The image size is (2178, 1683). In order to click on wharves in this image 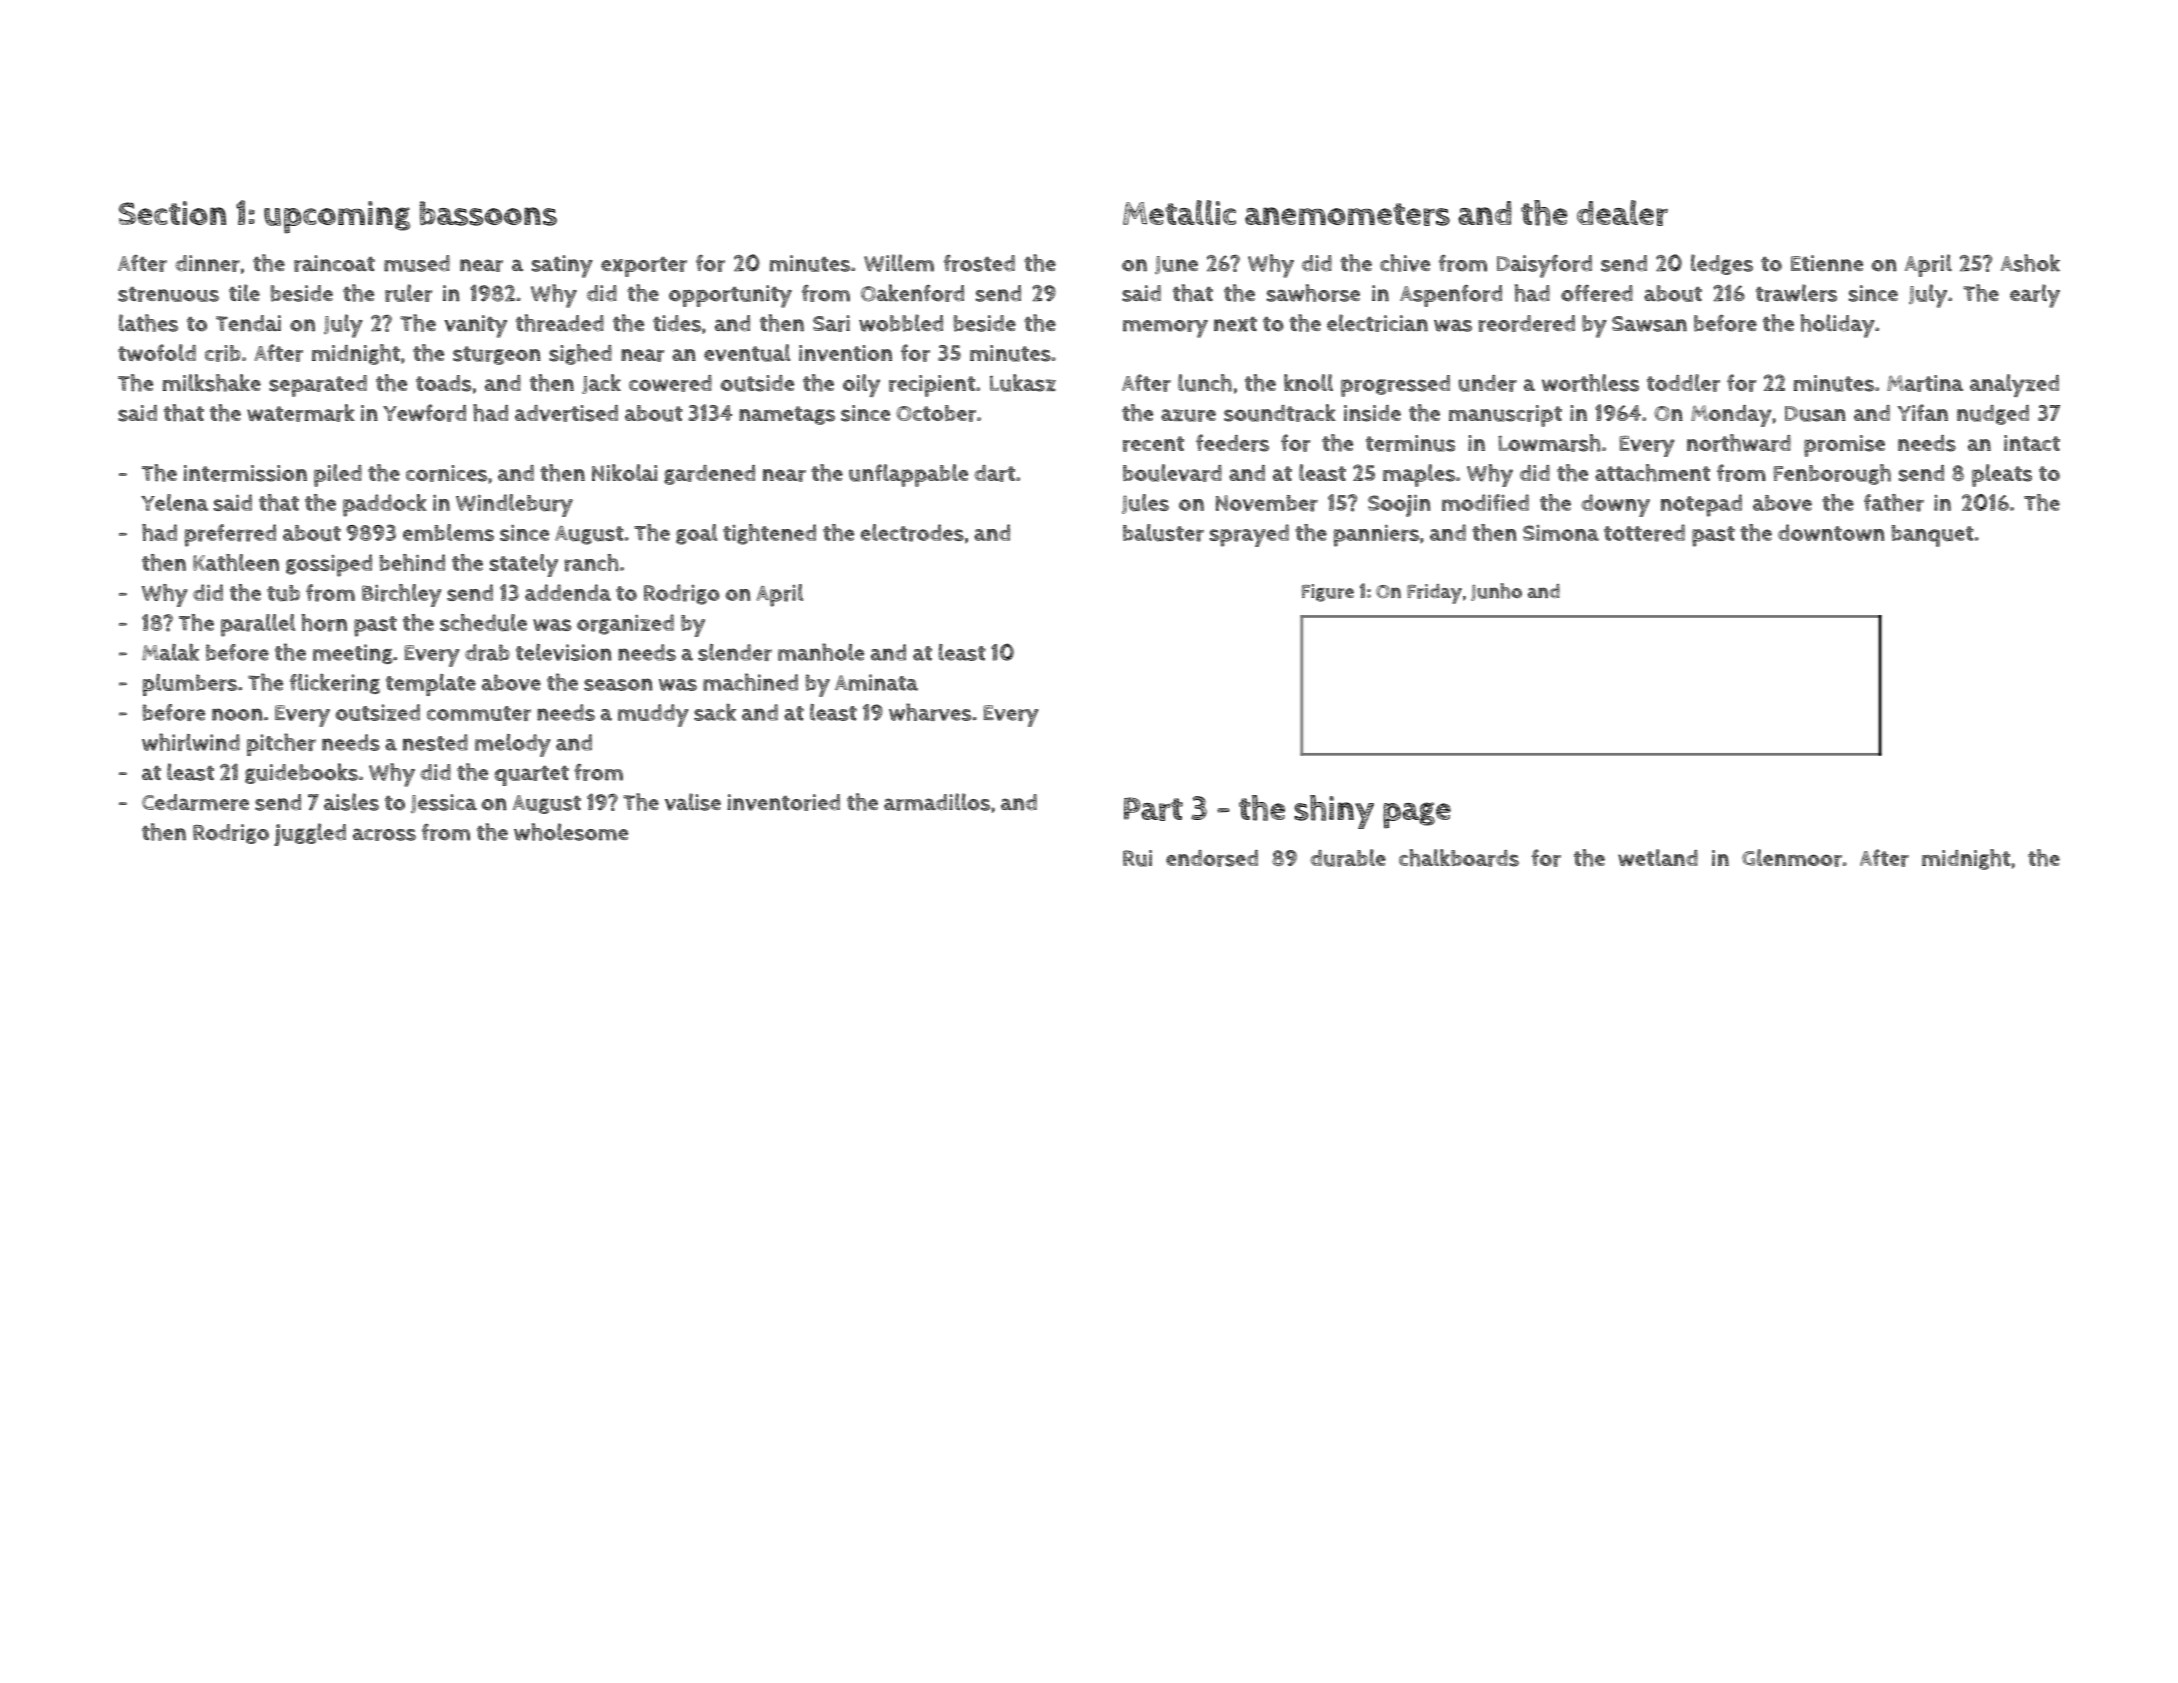, I will do `click(930, 712)`.
